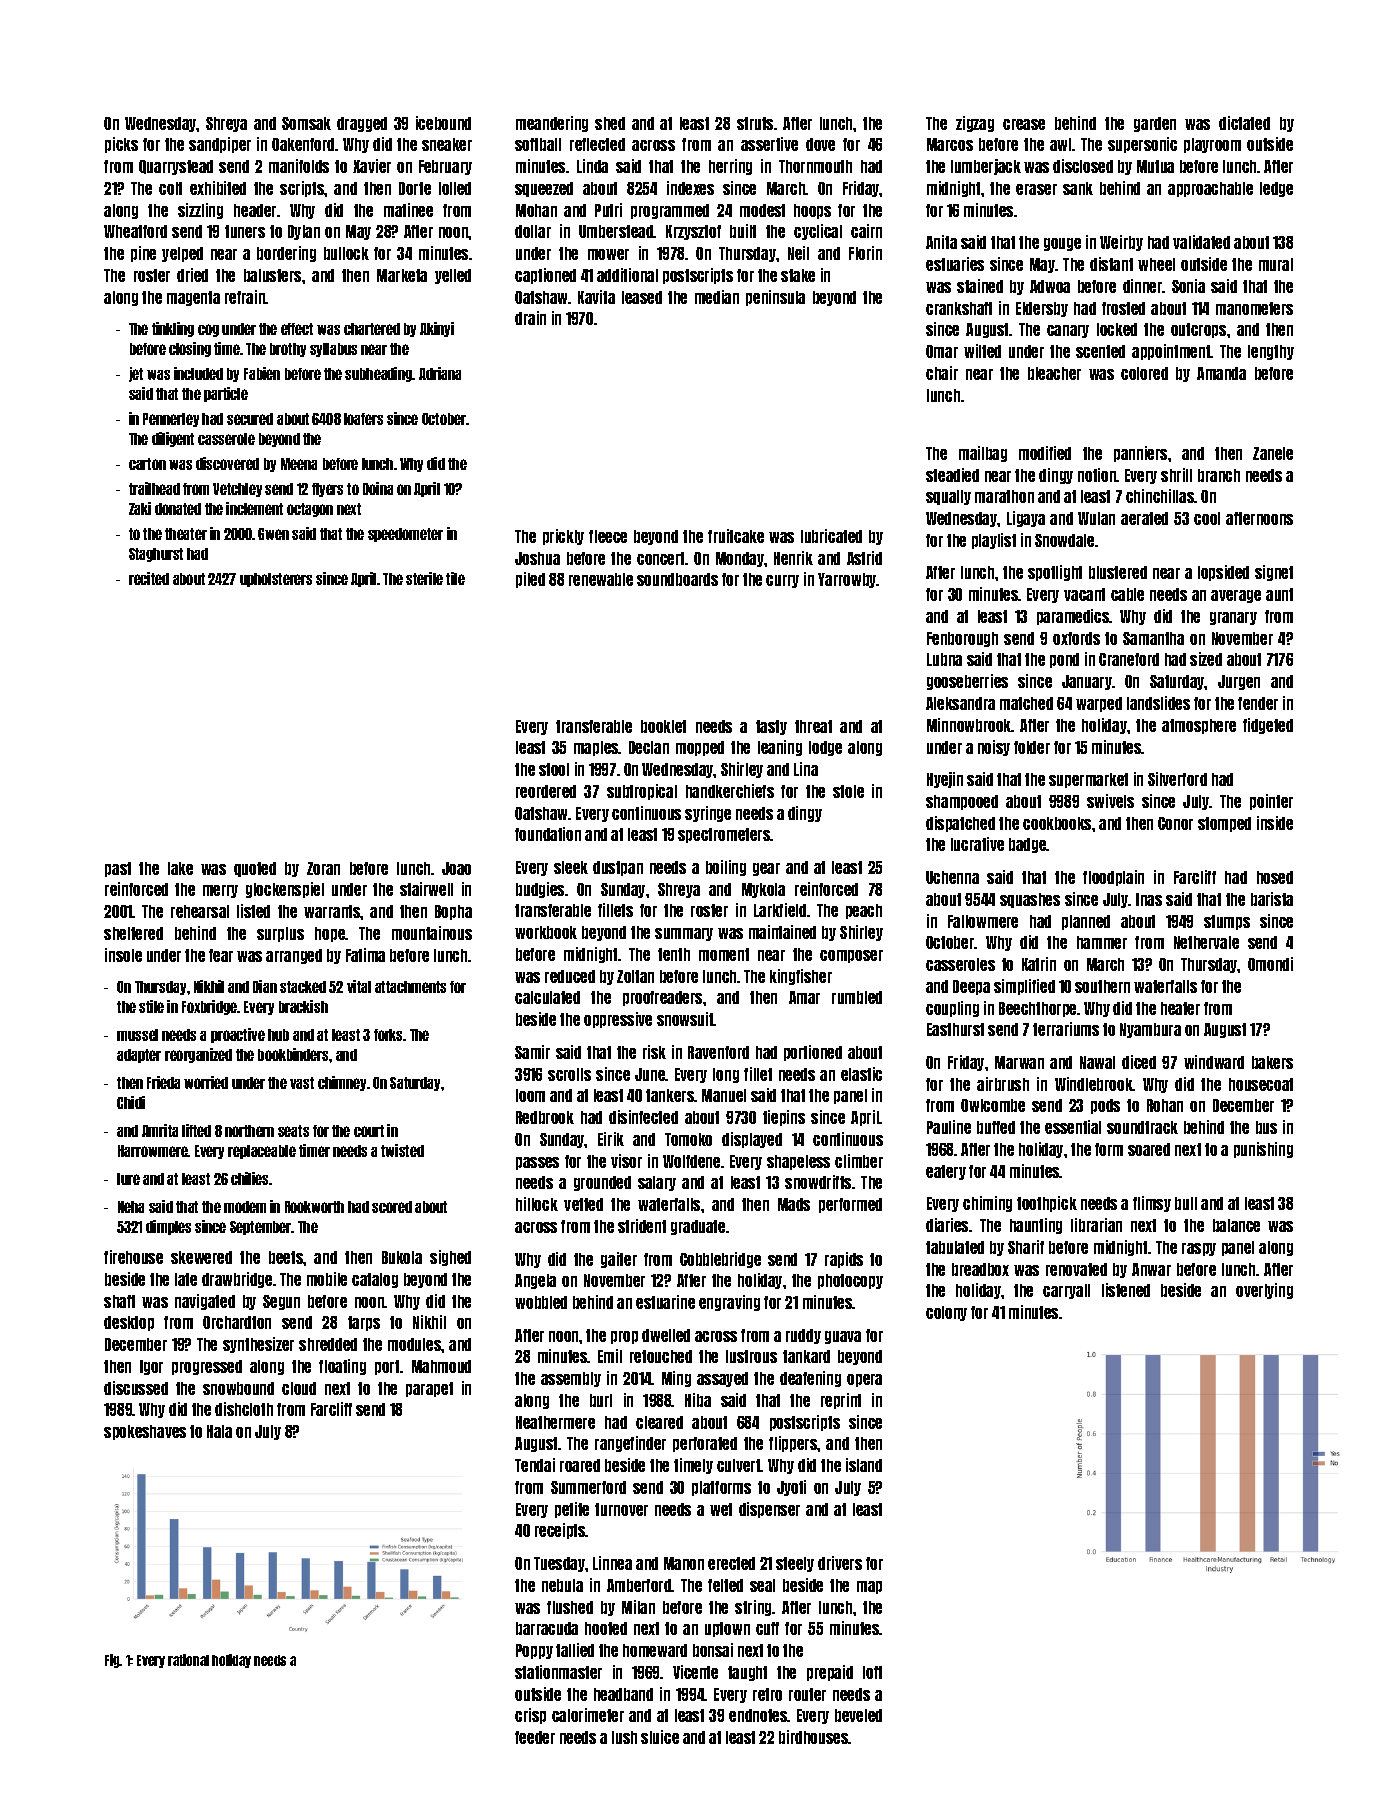 This screenshot has height=1810, width=1399. Describe the element at coordinates (1149, 1149) in the screenshot. I see `soared` at that location.
